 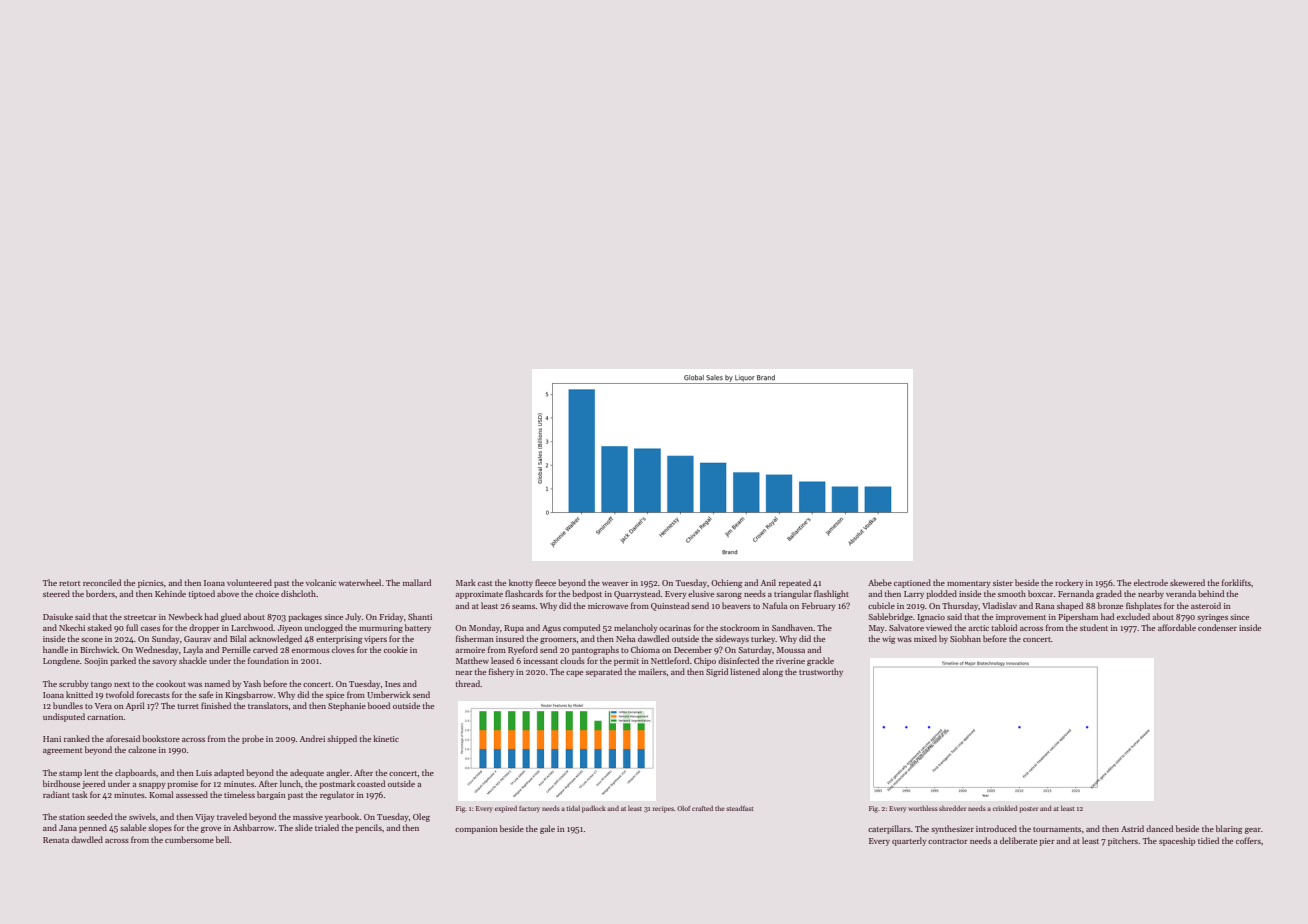 I want to click on dishcloth, so click(x=298, y=593).
